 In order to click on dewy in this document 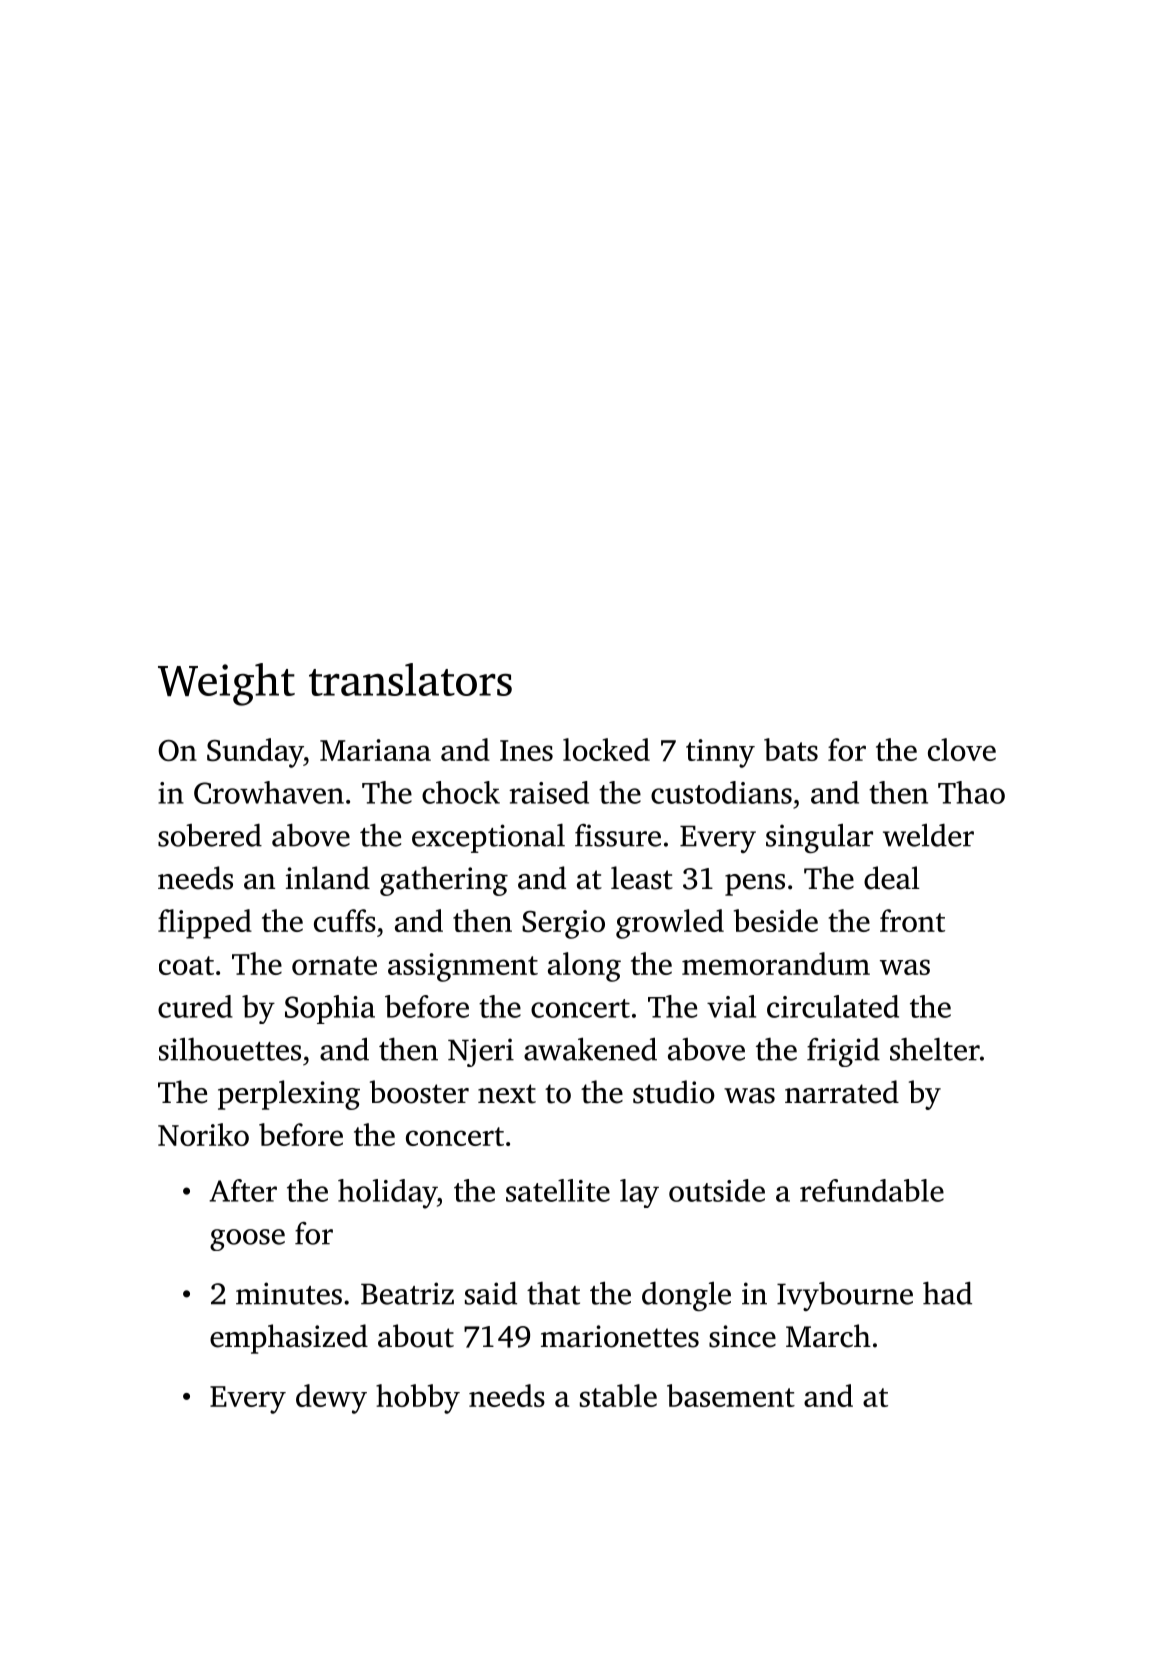, I will do `click(331, 1399)`.
